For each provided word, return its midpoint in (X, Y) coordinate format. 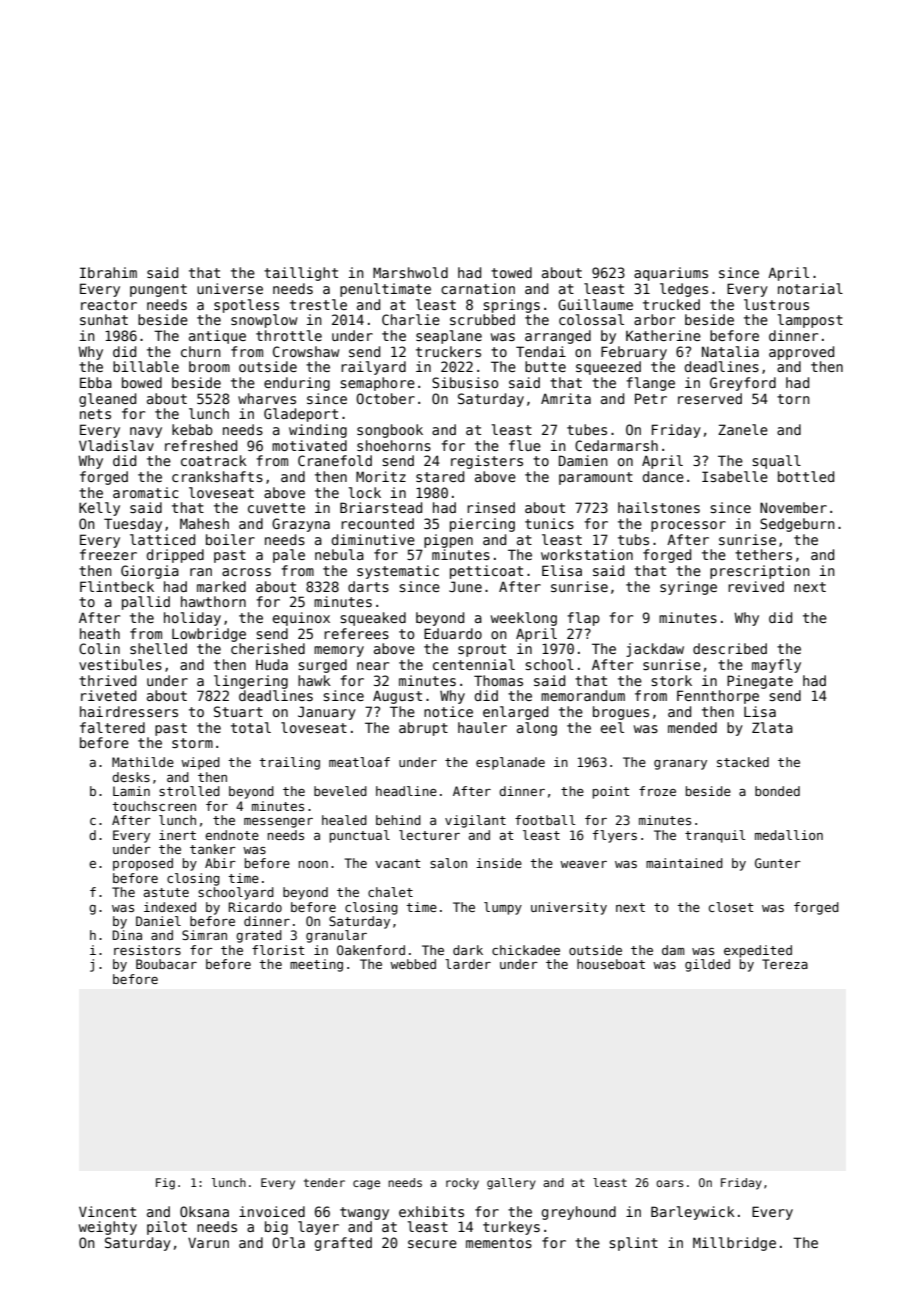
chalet (390, 892)
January (327, 713)
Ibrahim (108, 272)
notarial (810, 288)
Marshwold (410, 272)
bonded (777, 791)
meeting (316, 965)
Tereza (785, 964)
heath (100, 633)
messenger (278, 823)
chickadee (526, 950)
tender (324, 1182)
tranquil (715, 836)
